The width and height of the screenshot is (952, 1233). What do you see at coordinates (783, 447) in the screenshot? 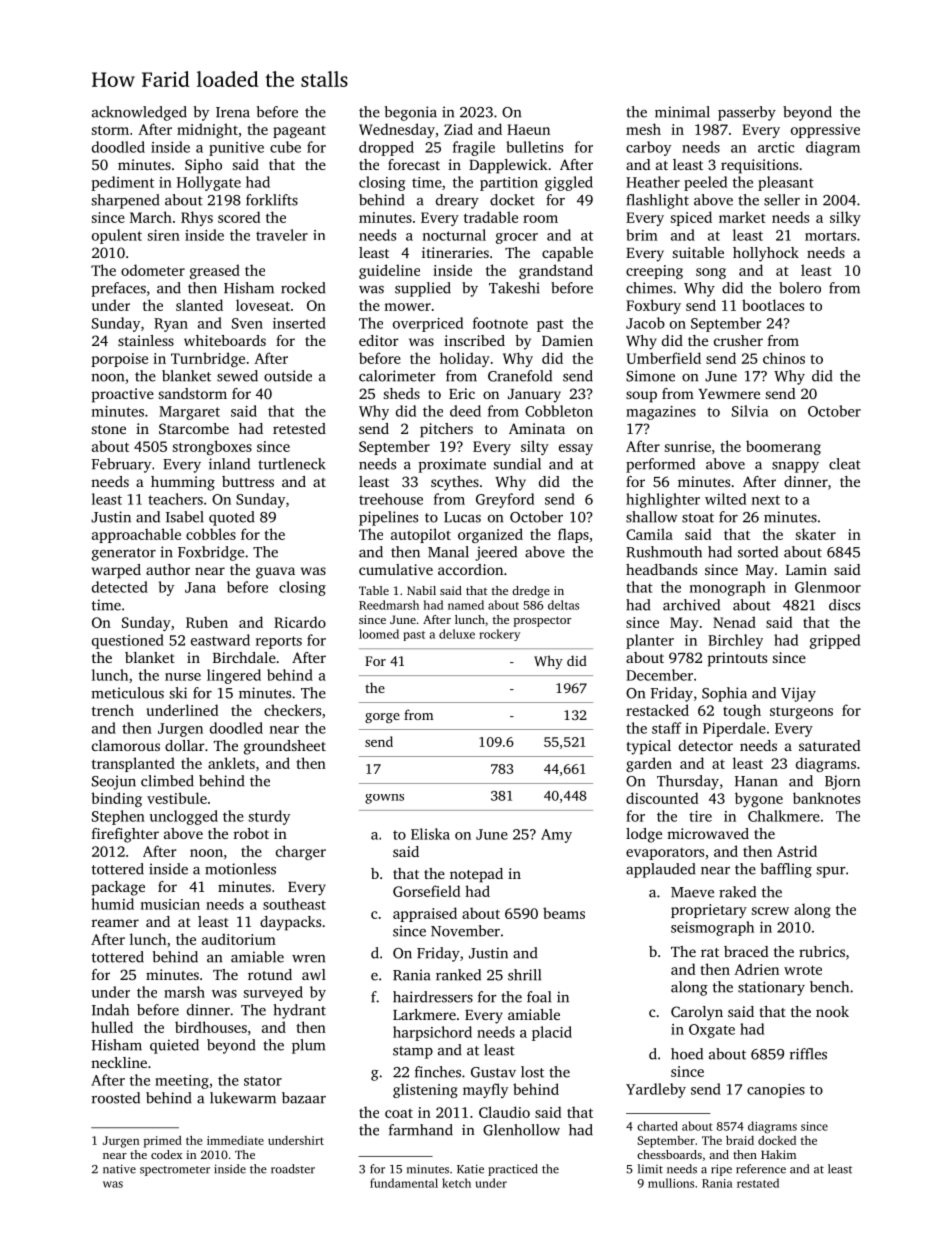
I see `boomerang` at bounding box center [783, 447].
